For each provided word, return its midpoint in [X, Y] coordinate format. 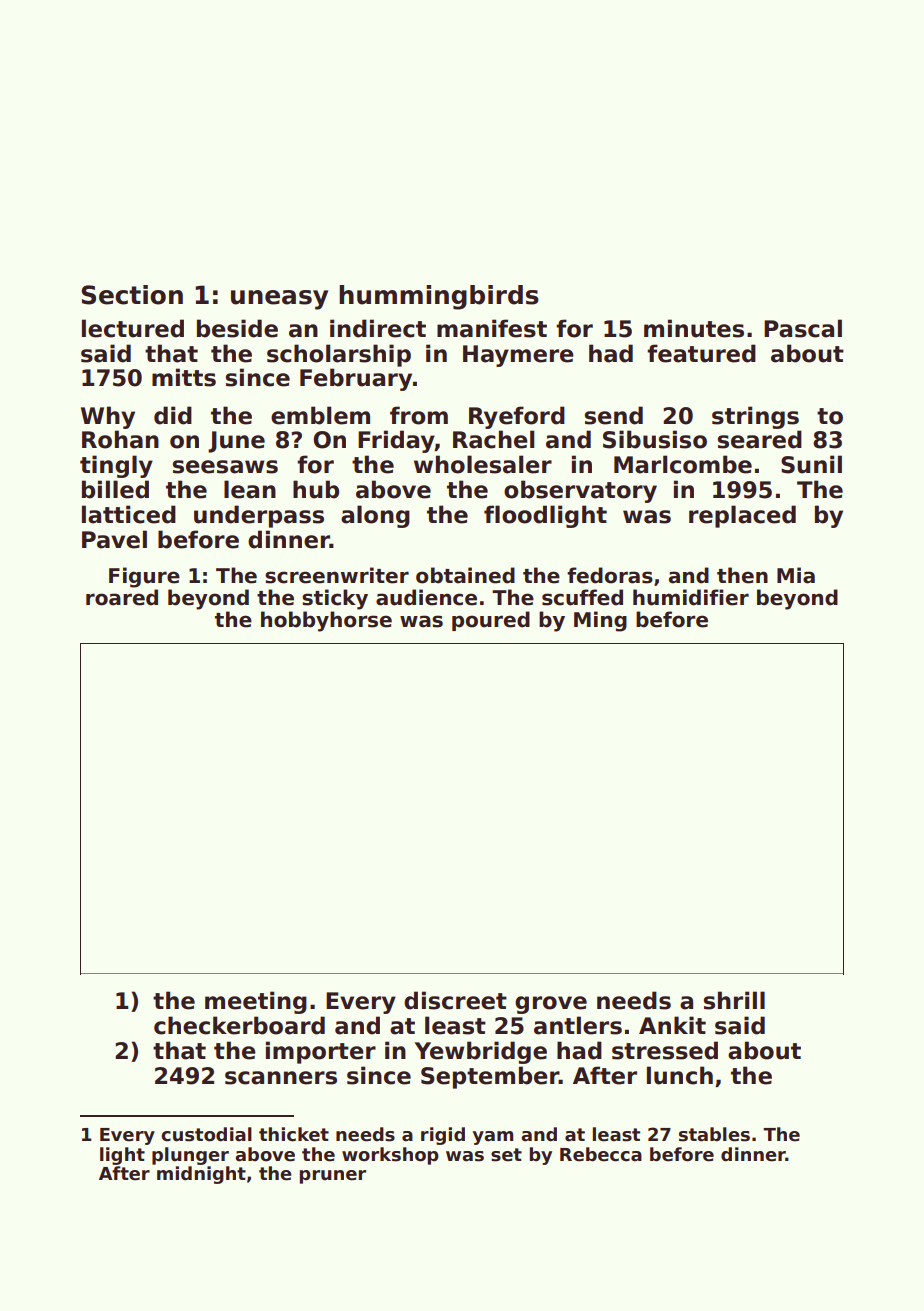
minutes [694, 328]
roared [122, 597]
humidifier [691, 597]
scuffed [582, 597]
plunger [190, 1156]
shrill [734, 1000]
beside [237, 328]
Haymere [518, 356]
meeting [256, 1002]
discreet [455, 1000]
